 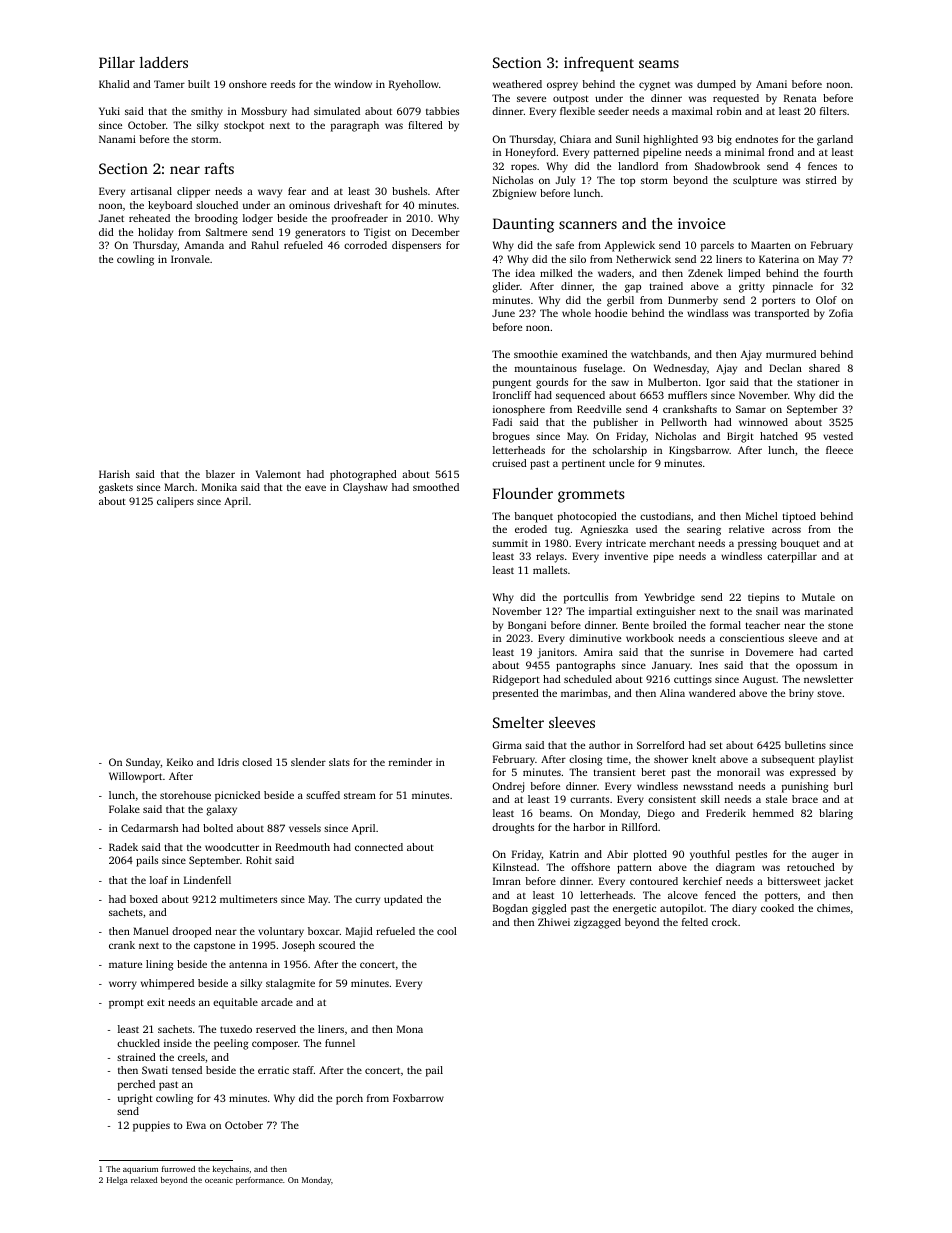 I want to click on Ryehollow, so click(x=414, y=85).
